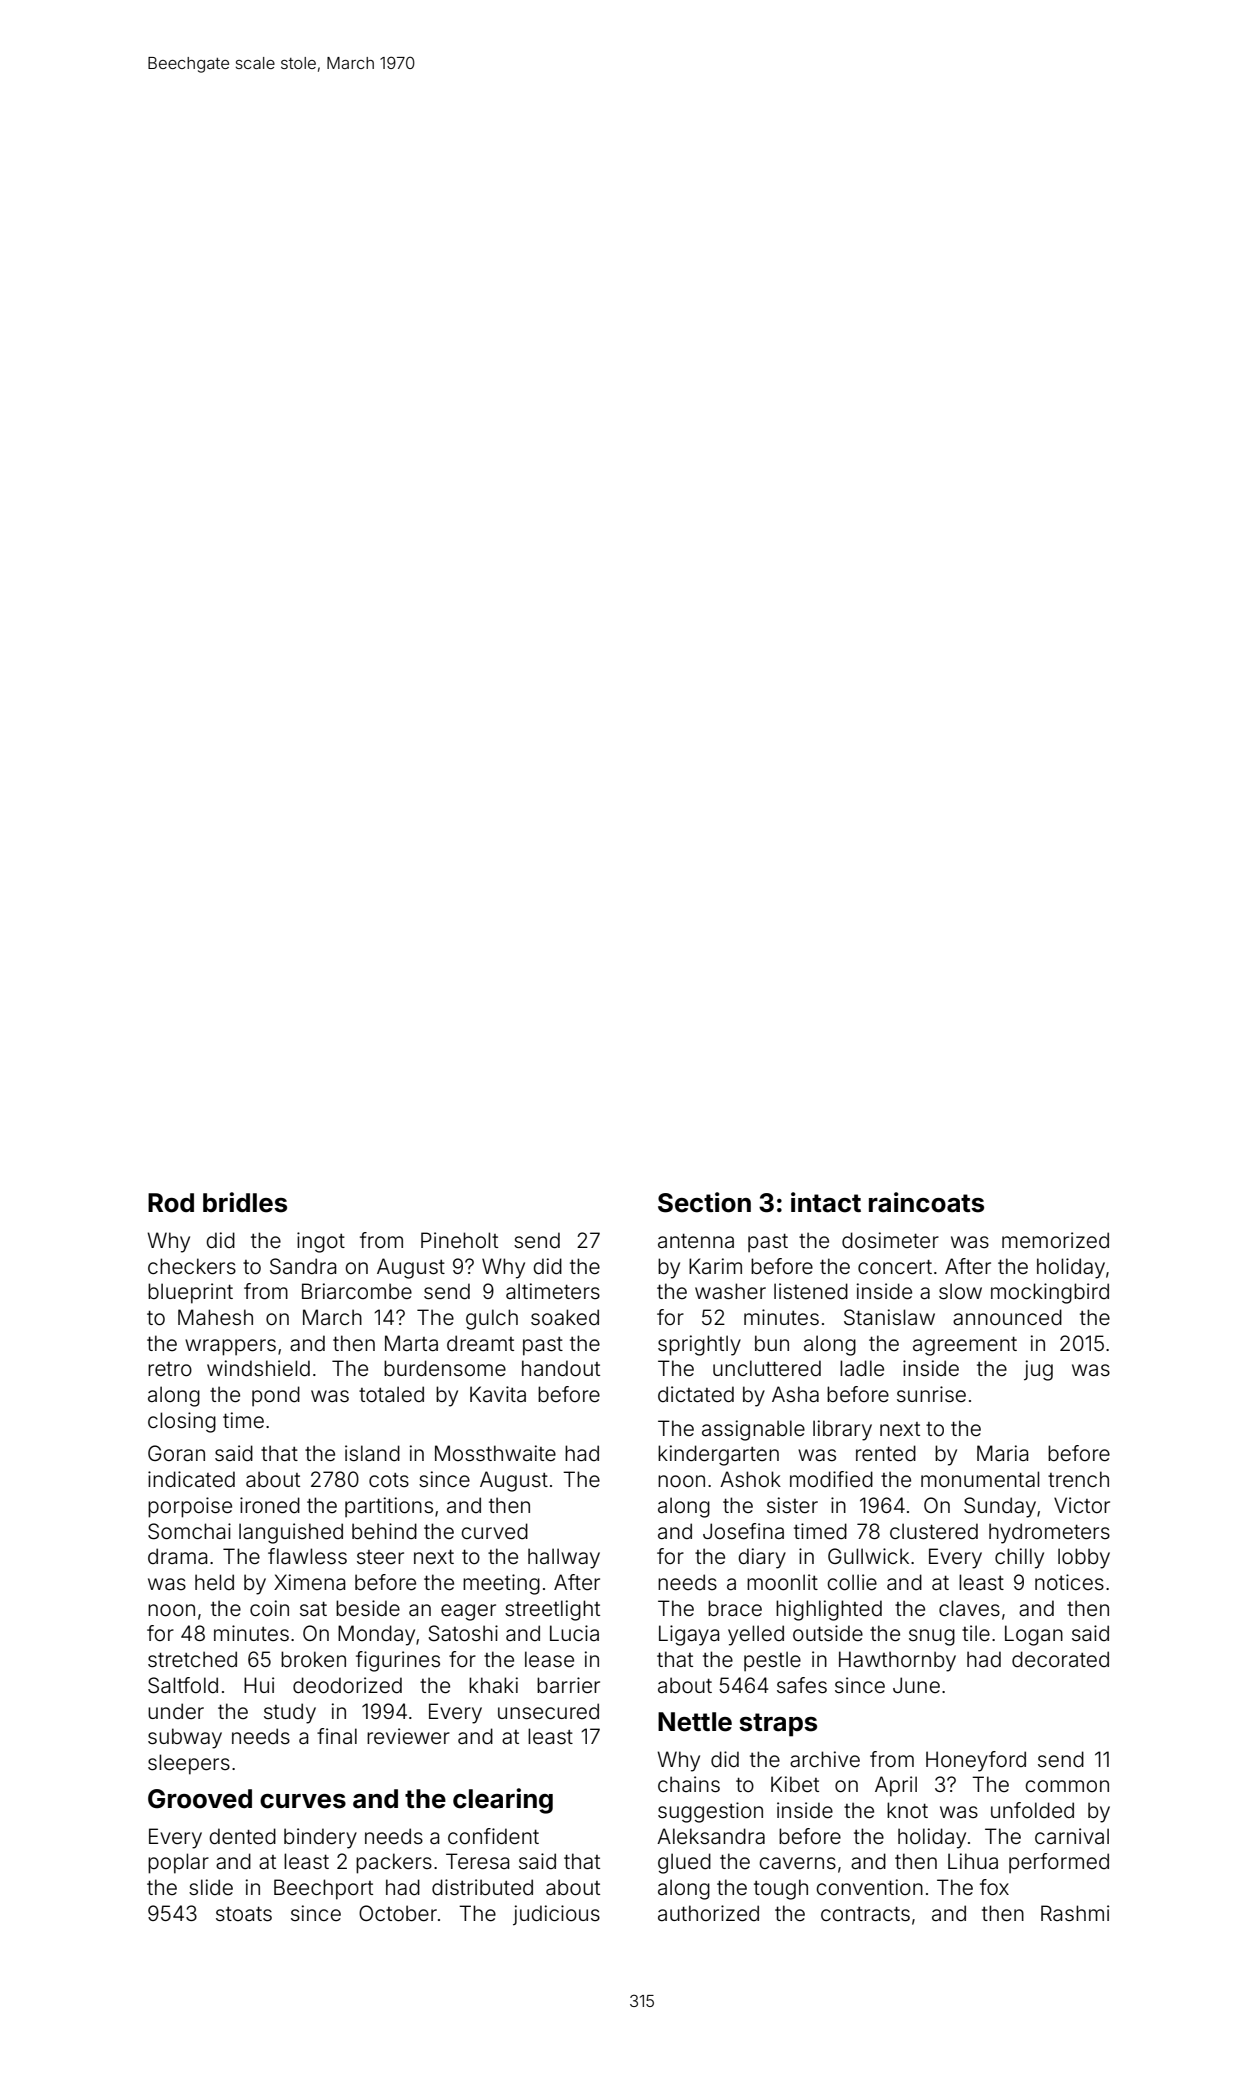 The width and height of the screenshot is (1258, 2073). Describe the element at coordinates (750, 1479) in the screenshot. I see `Ashok` at that location.
